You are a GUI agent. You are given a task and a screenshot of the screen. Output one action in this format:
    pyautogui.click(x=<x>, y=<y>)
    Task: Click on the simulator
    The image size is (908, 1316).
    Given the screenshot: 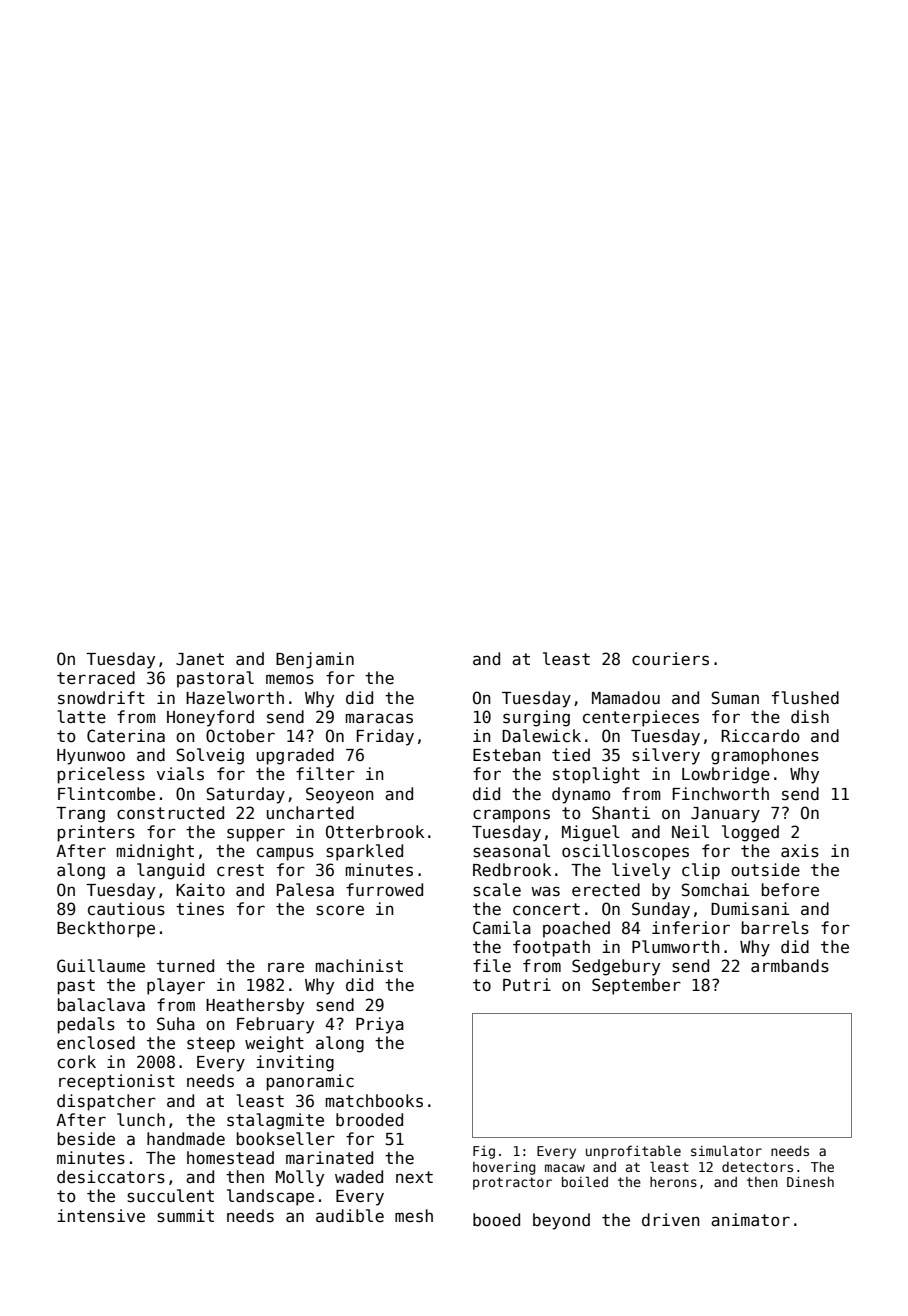 What is the action you would take?
    pyautogui.click(x=726, y=1150)
